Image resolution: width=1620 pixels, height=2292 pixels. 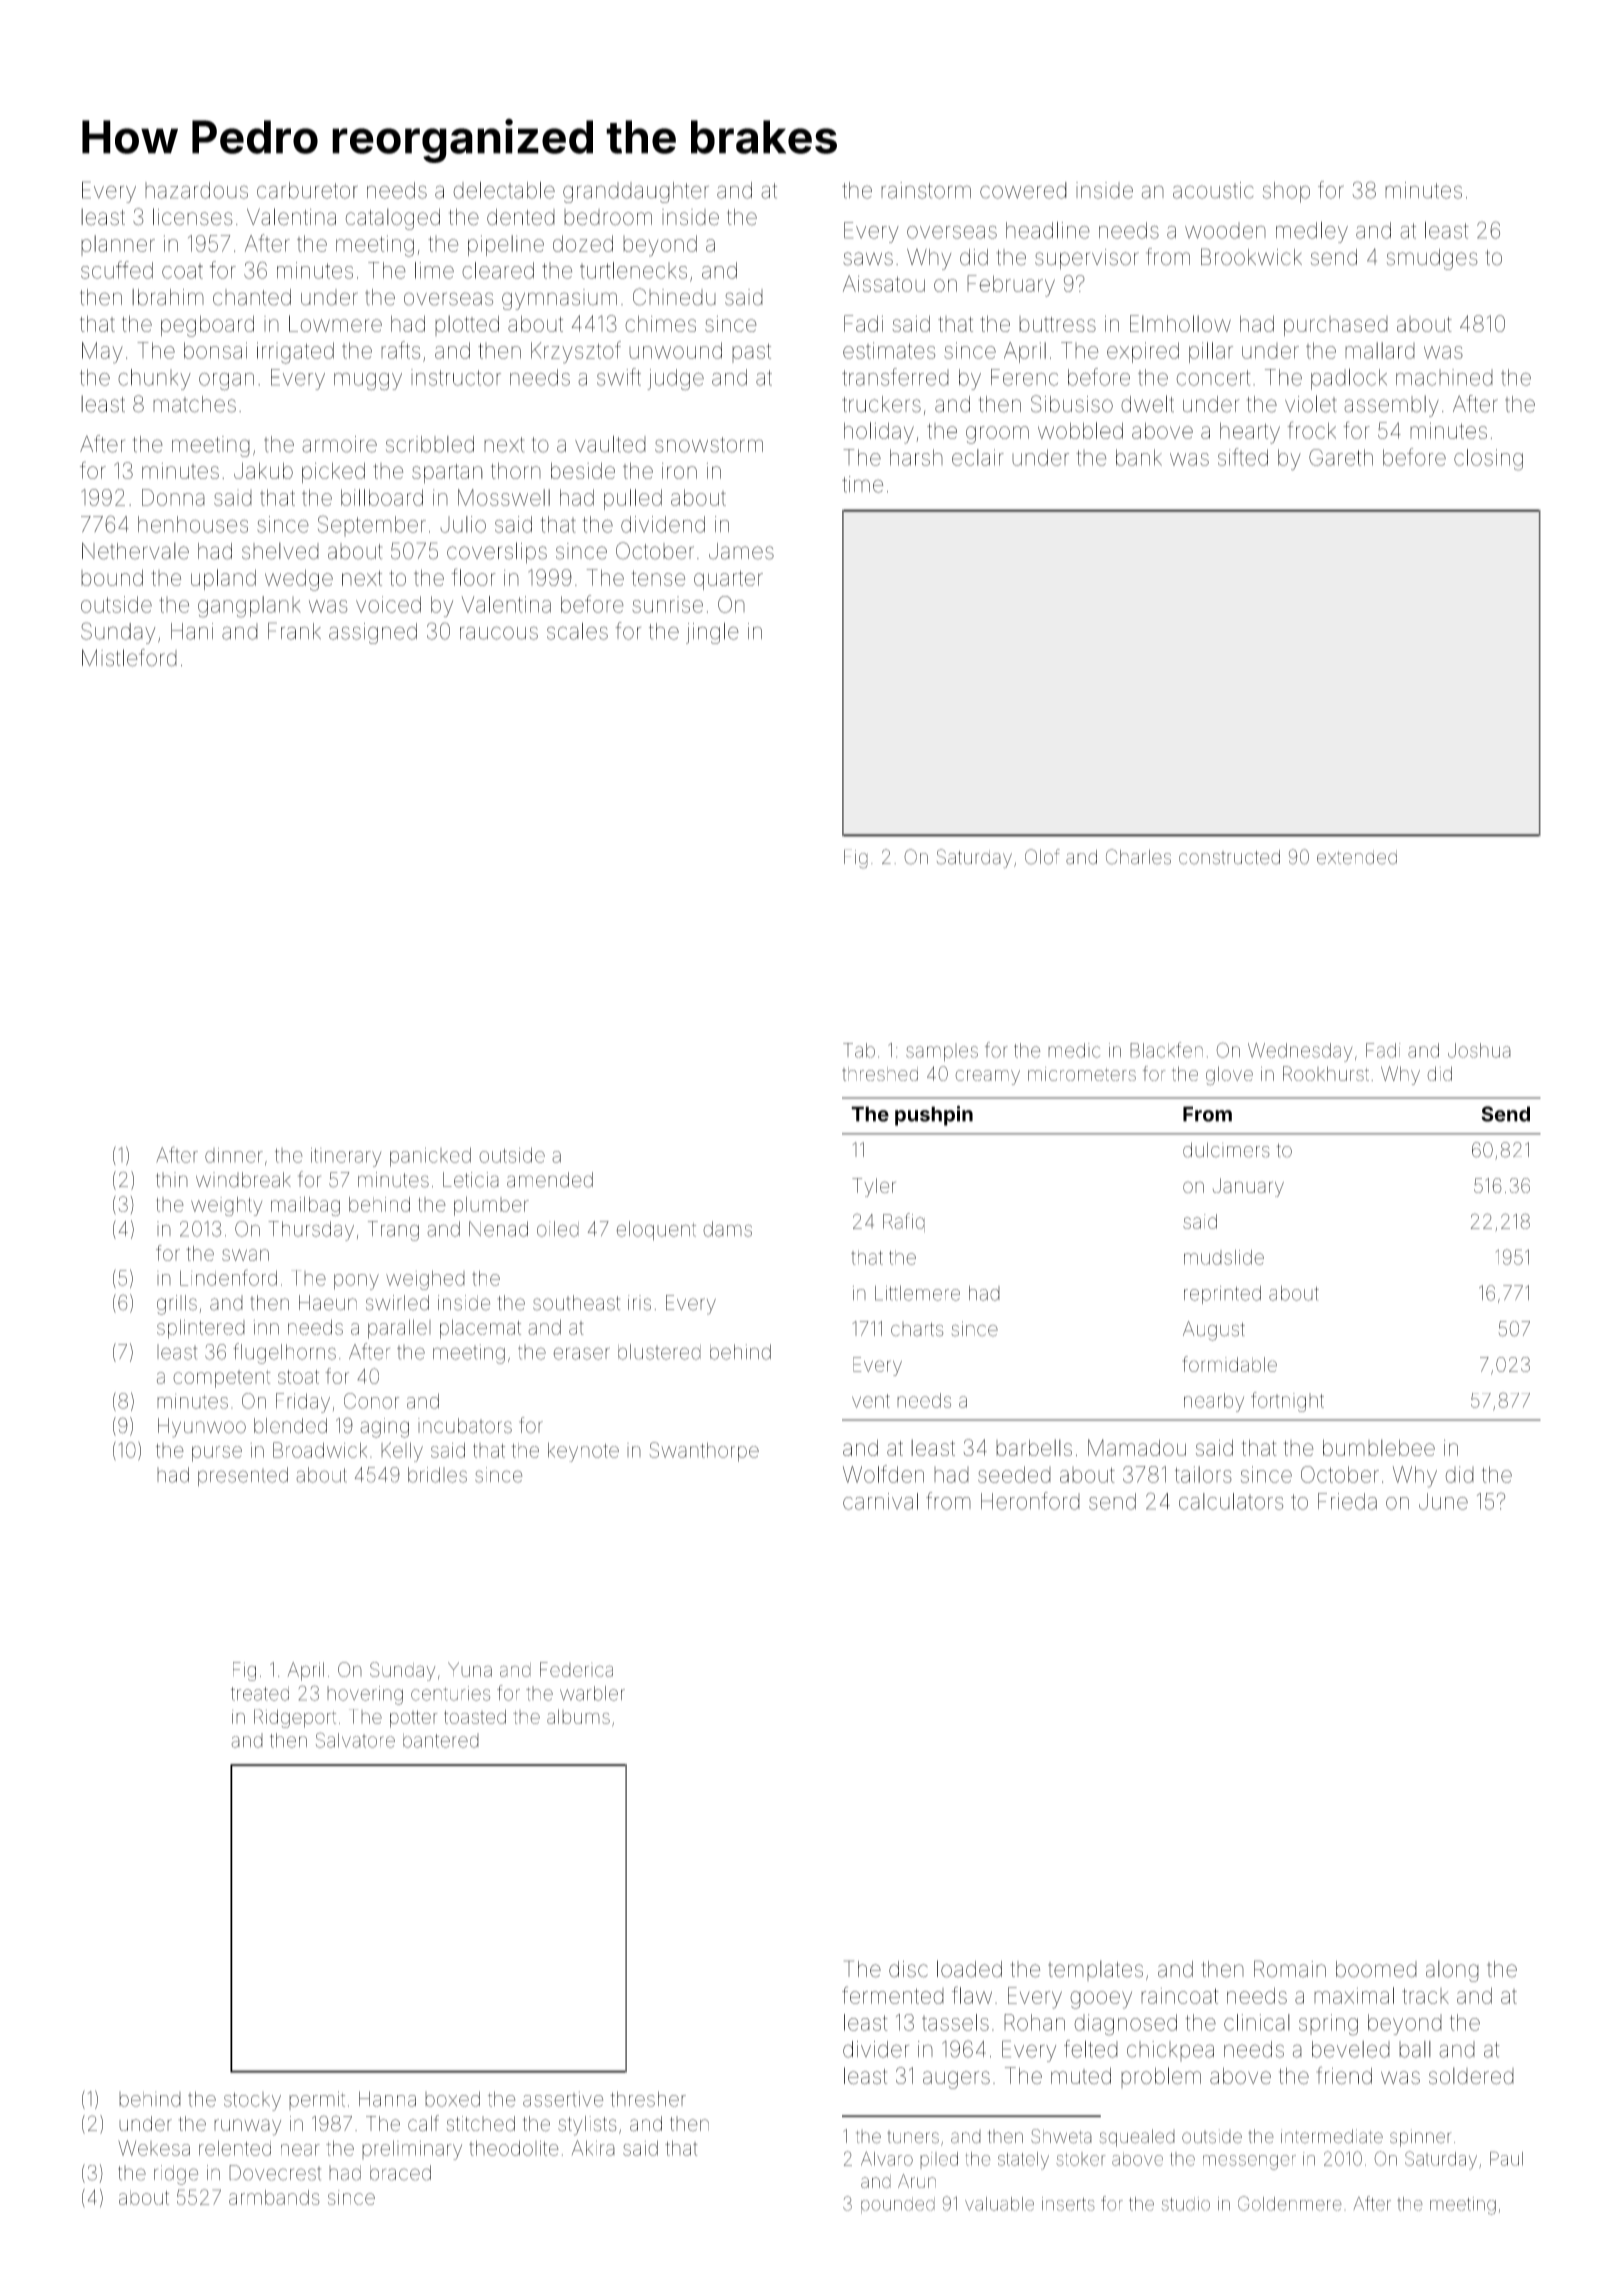 I want to click on Heronford, so click(x=1030, y=1501).
